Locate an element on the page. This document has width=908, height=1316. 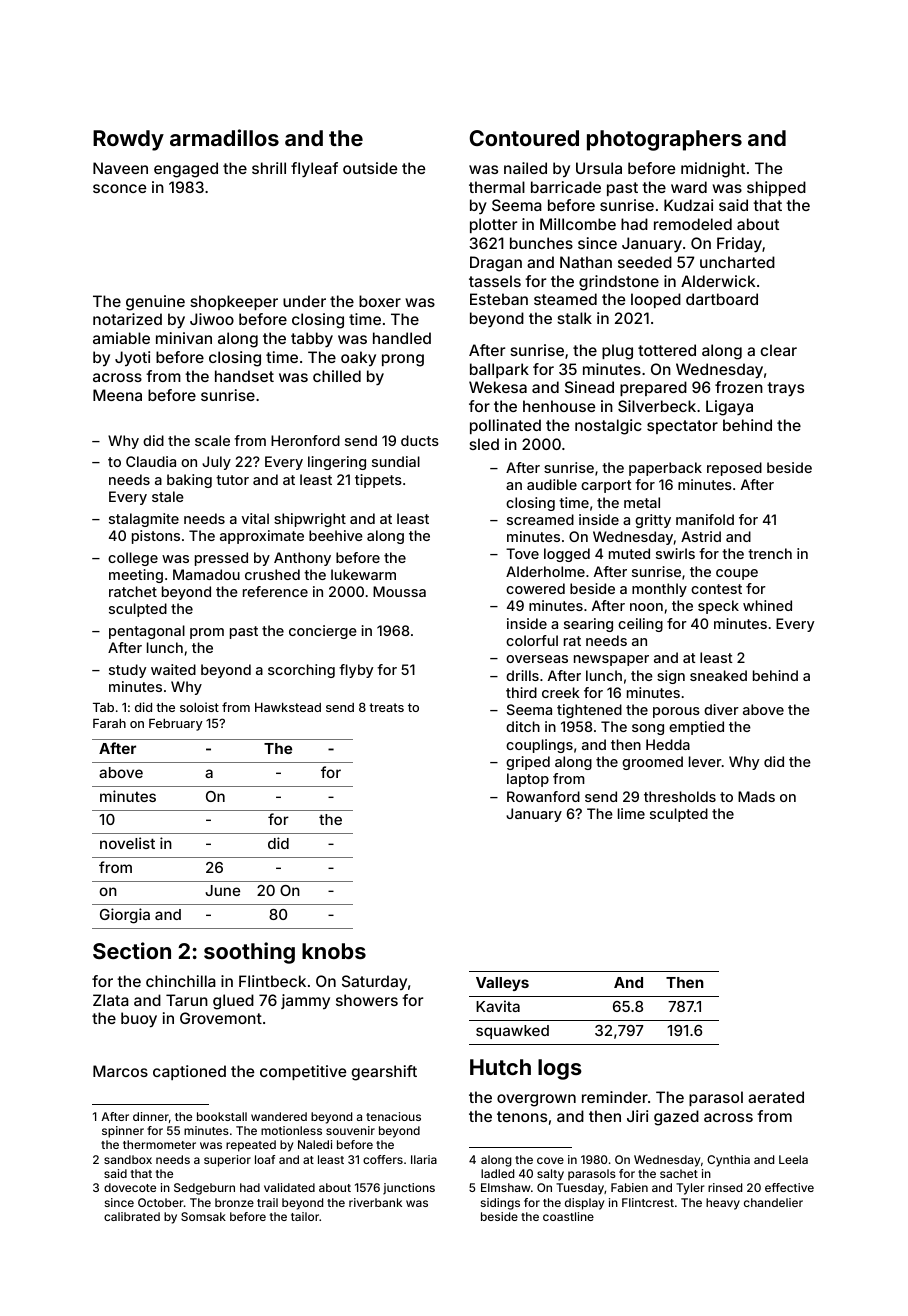
spinner is located at coordinates (123, 1132).
